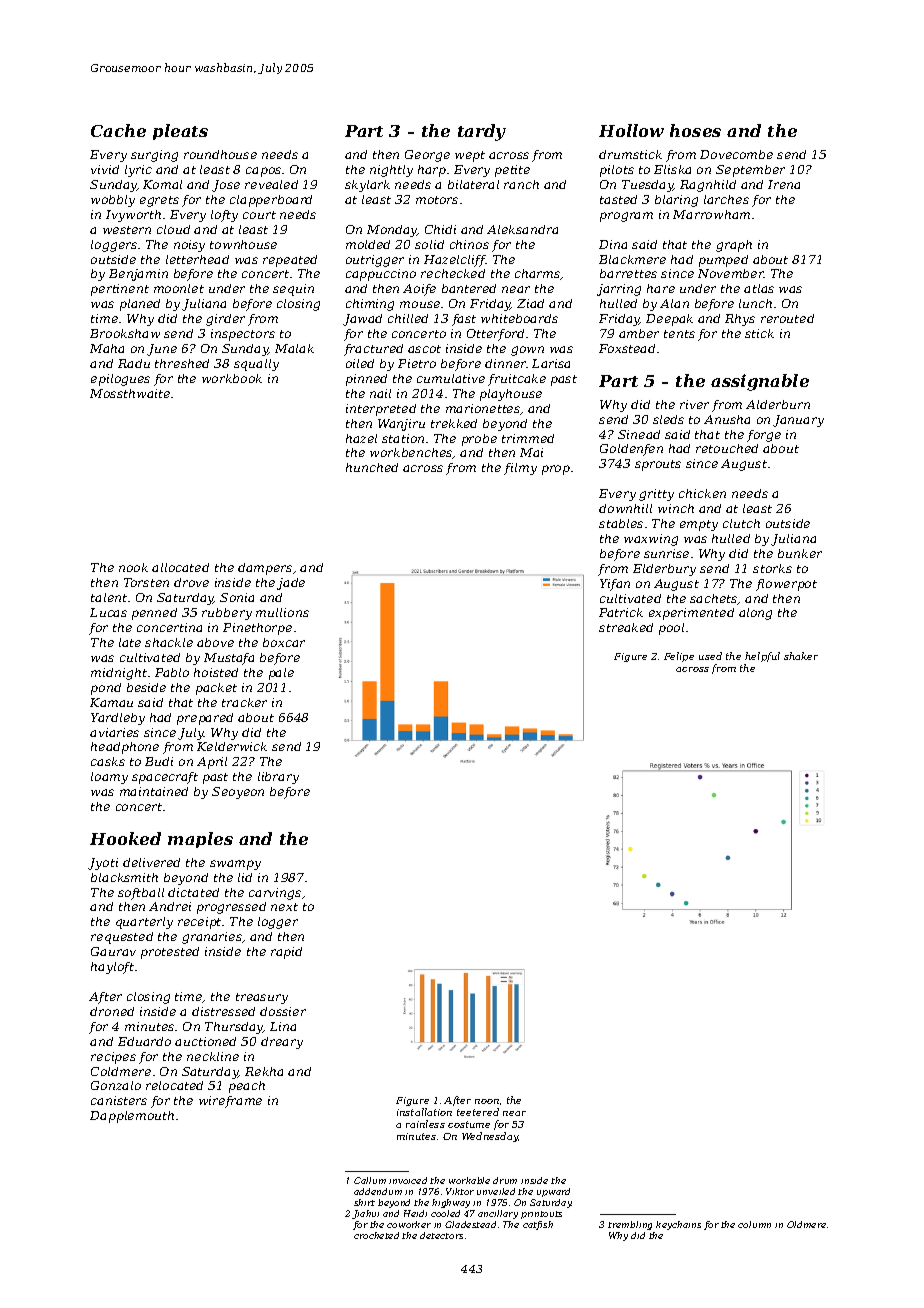  What do you see at coordinates (225, 320) in the page?
I see `girder` at bounding box center [225, 320].
